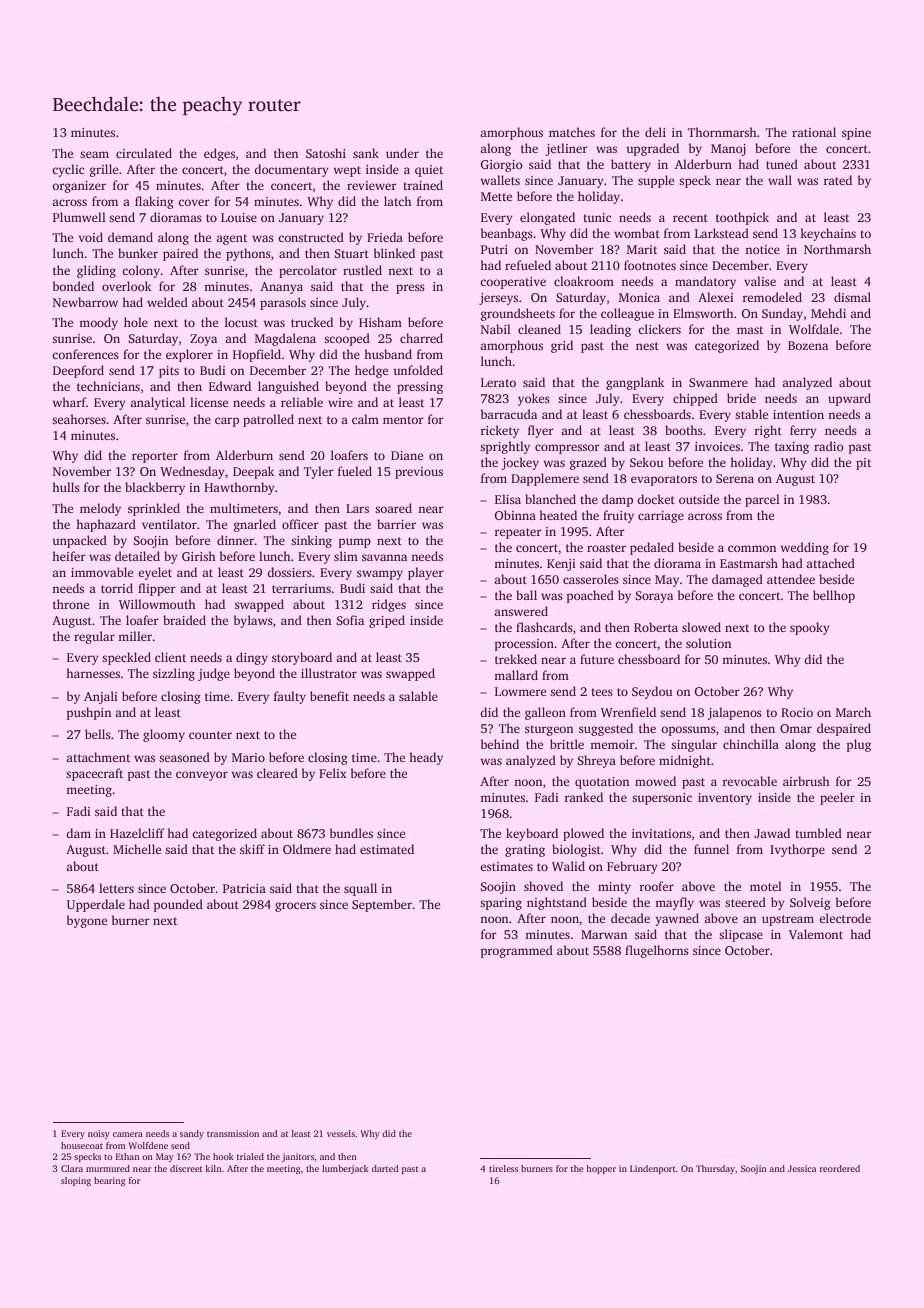  What do you see at coordinates (828, 313) in the page?
I see `Mehdi` at bounding box center [828, 313].
